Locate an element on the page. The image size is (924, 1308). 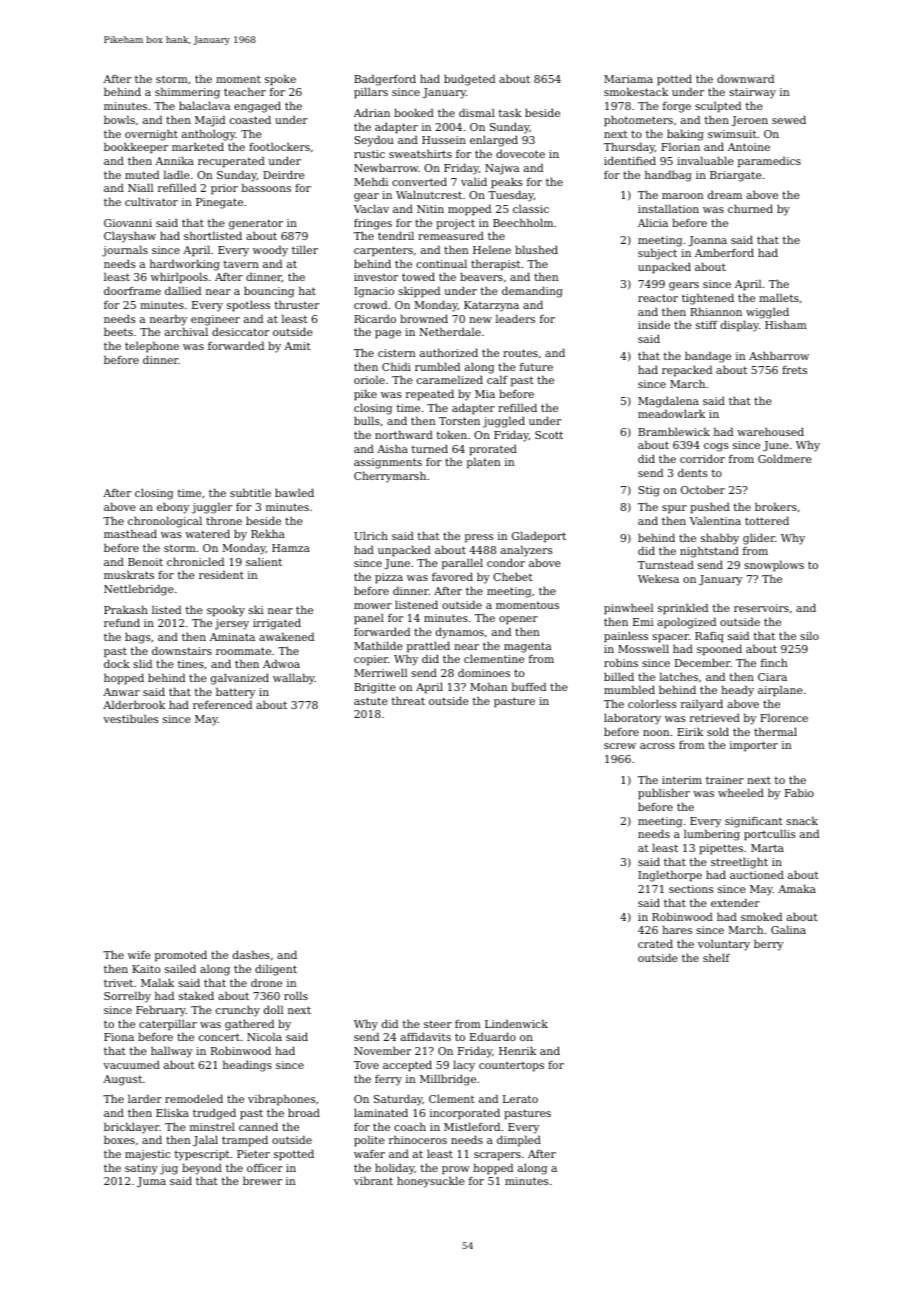
opener is located at coordinates (518, 620).
